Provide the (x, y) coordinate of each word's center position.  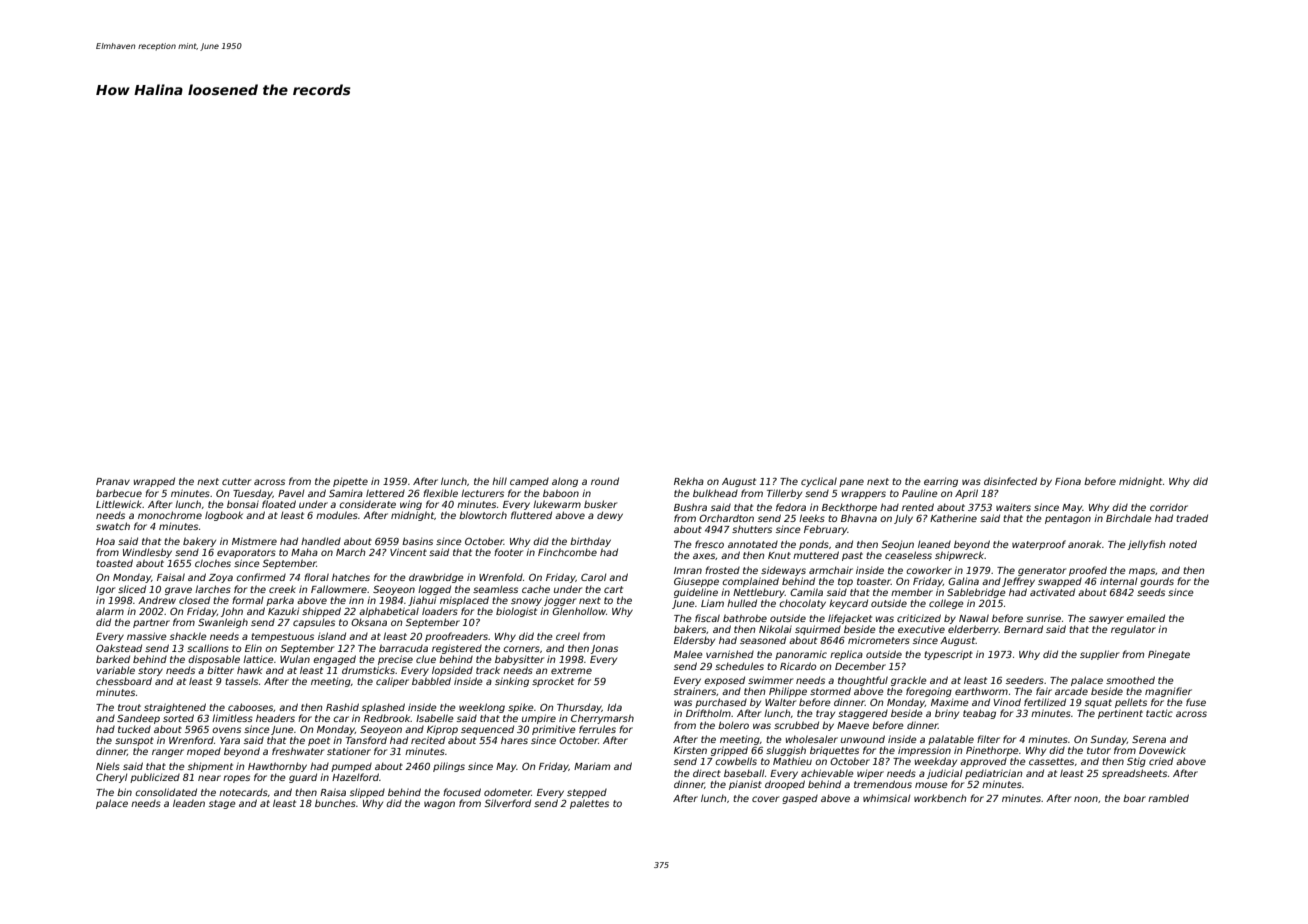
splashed (383, 708)
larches (213, 589)
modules (337, 515)
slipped (367, 793)
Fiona (1068, 481)
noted (1183, 544)
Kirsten (690, 750)
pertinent (1120, 714)
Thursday (579, 708)
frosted (722, 570)
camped (529, 482)
